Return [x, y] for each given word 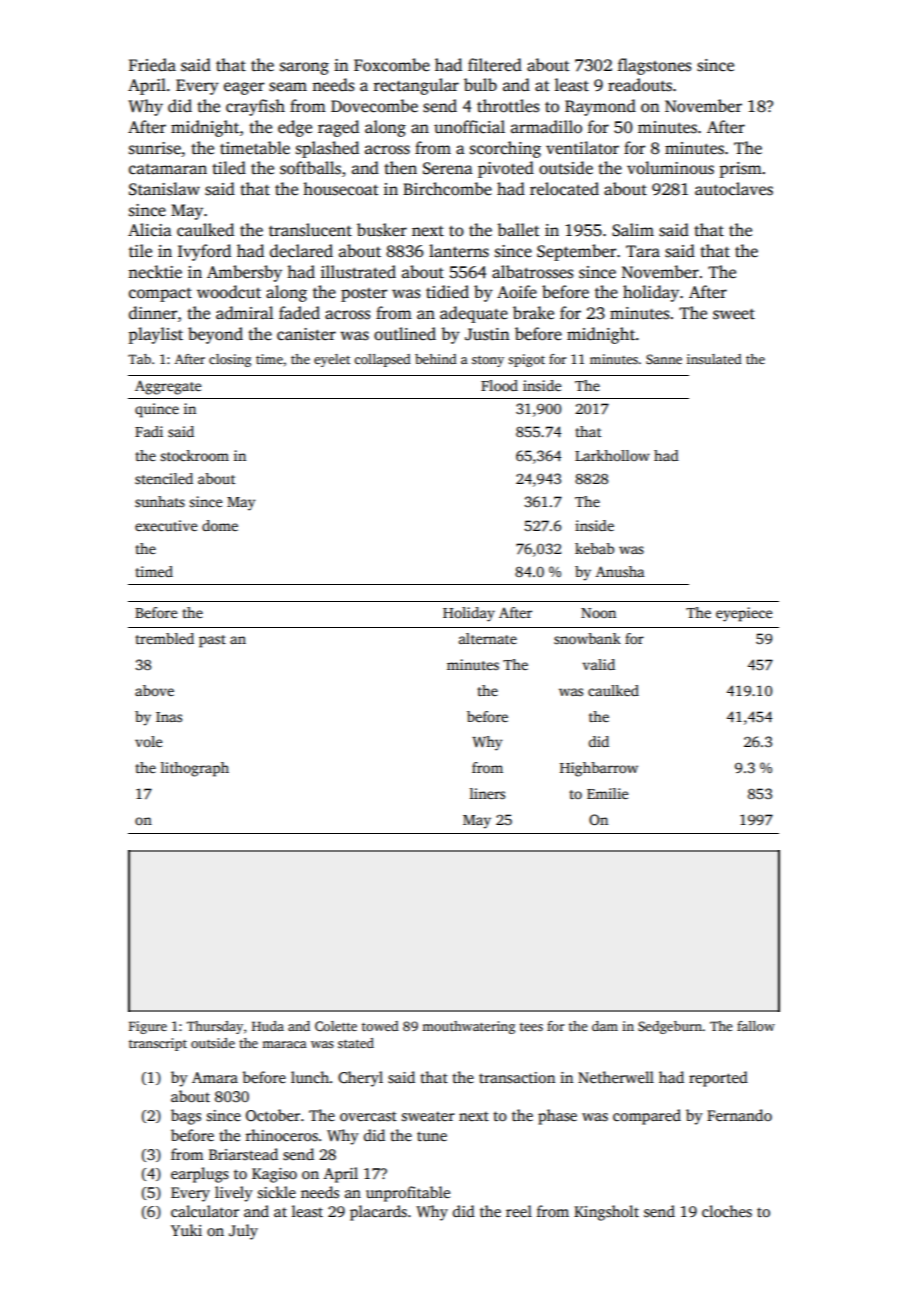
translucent [310, 230]
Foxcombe [392, 65]
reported [718, 1079]
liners [487, 793]
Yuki [186, 1230]
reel [519, 1211]
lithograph [195, 769]
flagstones [654, 66]
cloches [727, 1211]
